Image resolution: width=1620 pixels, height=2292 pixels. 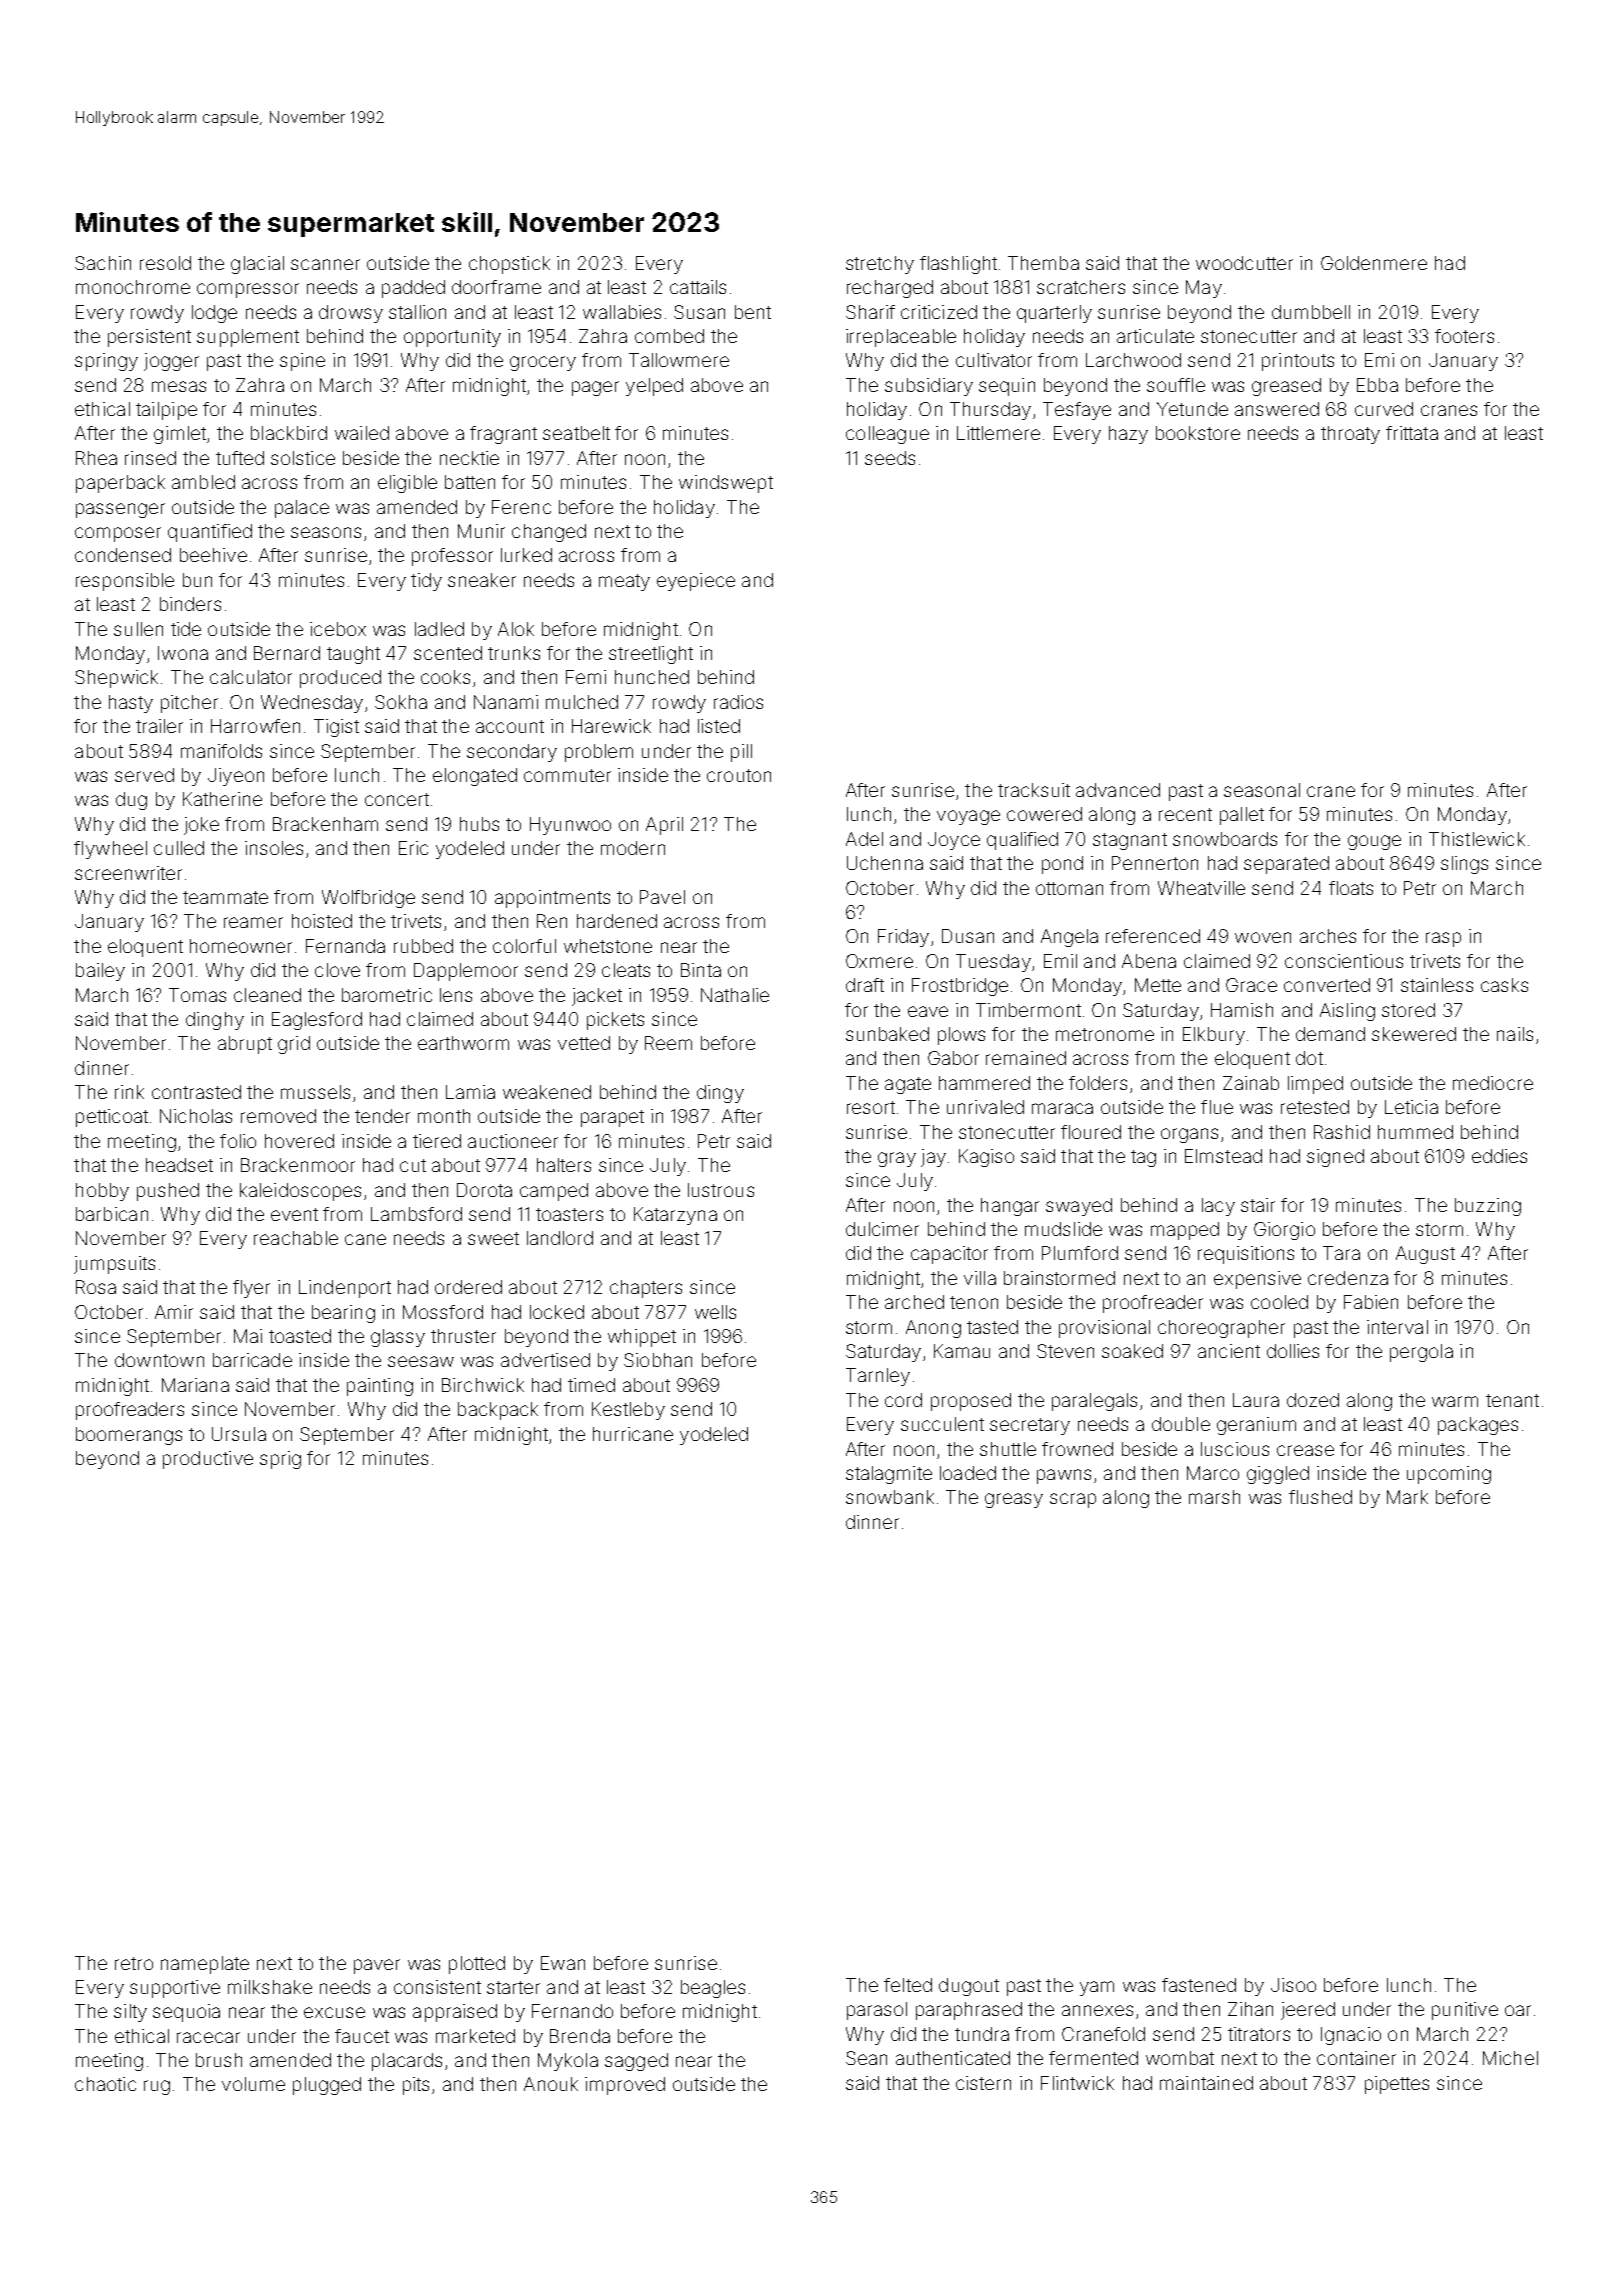 What do you see at coordinates (407, 484) in the document?
I see `eligible` at bounding box center [407, 484].
